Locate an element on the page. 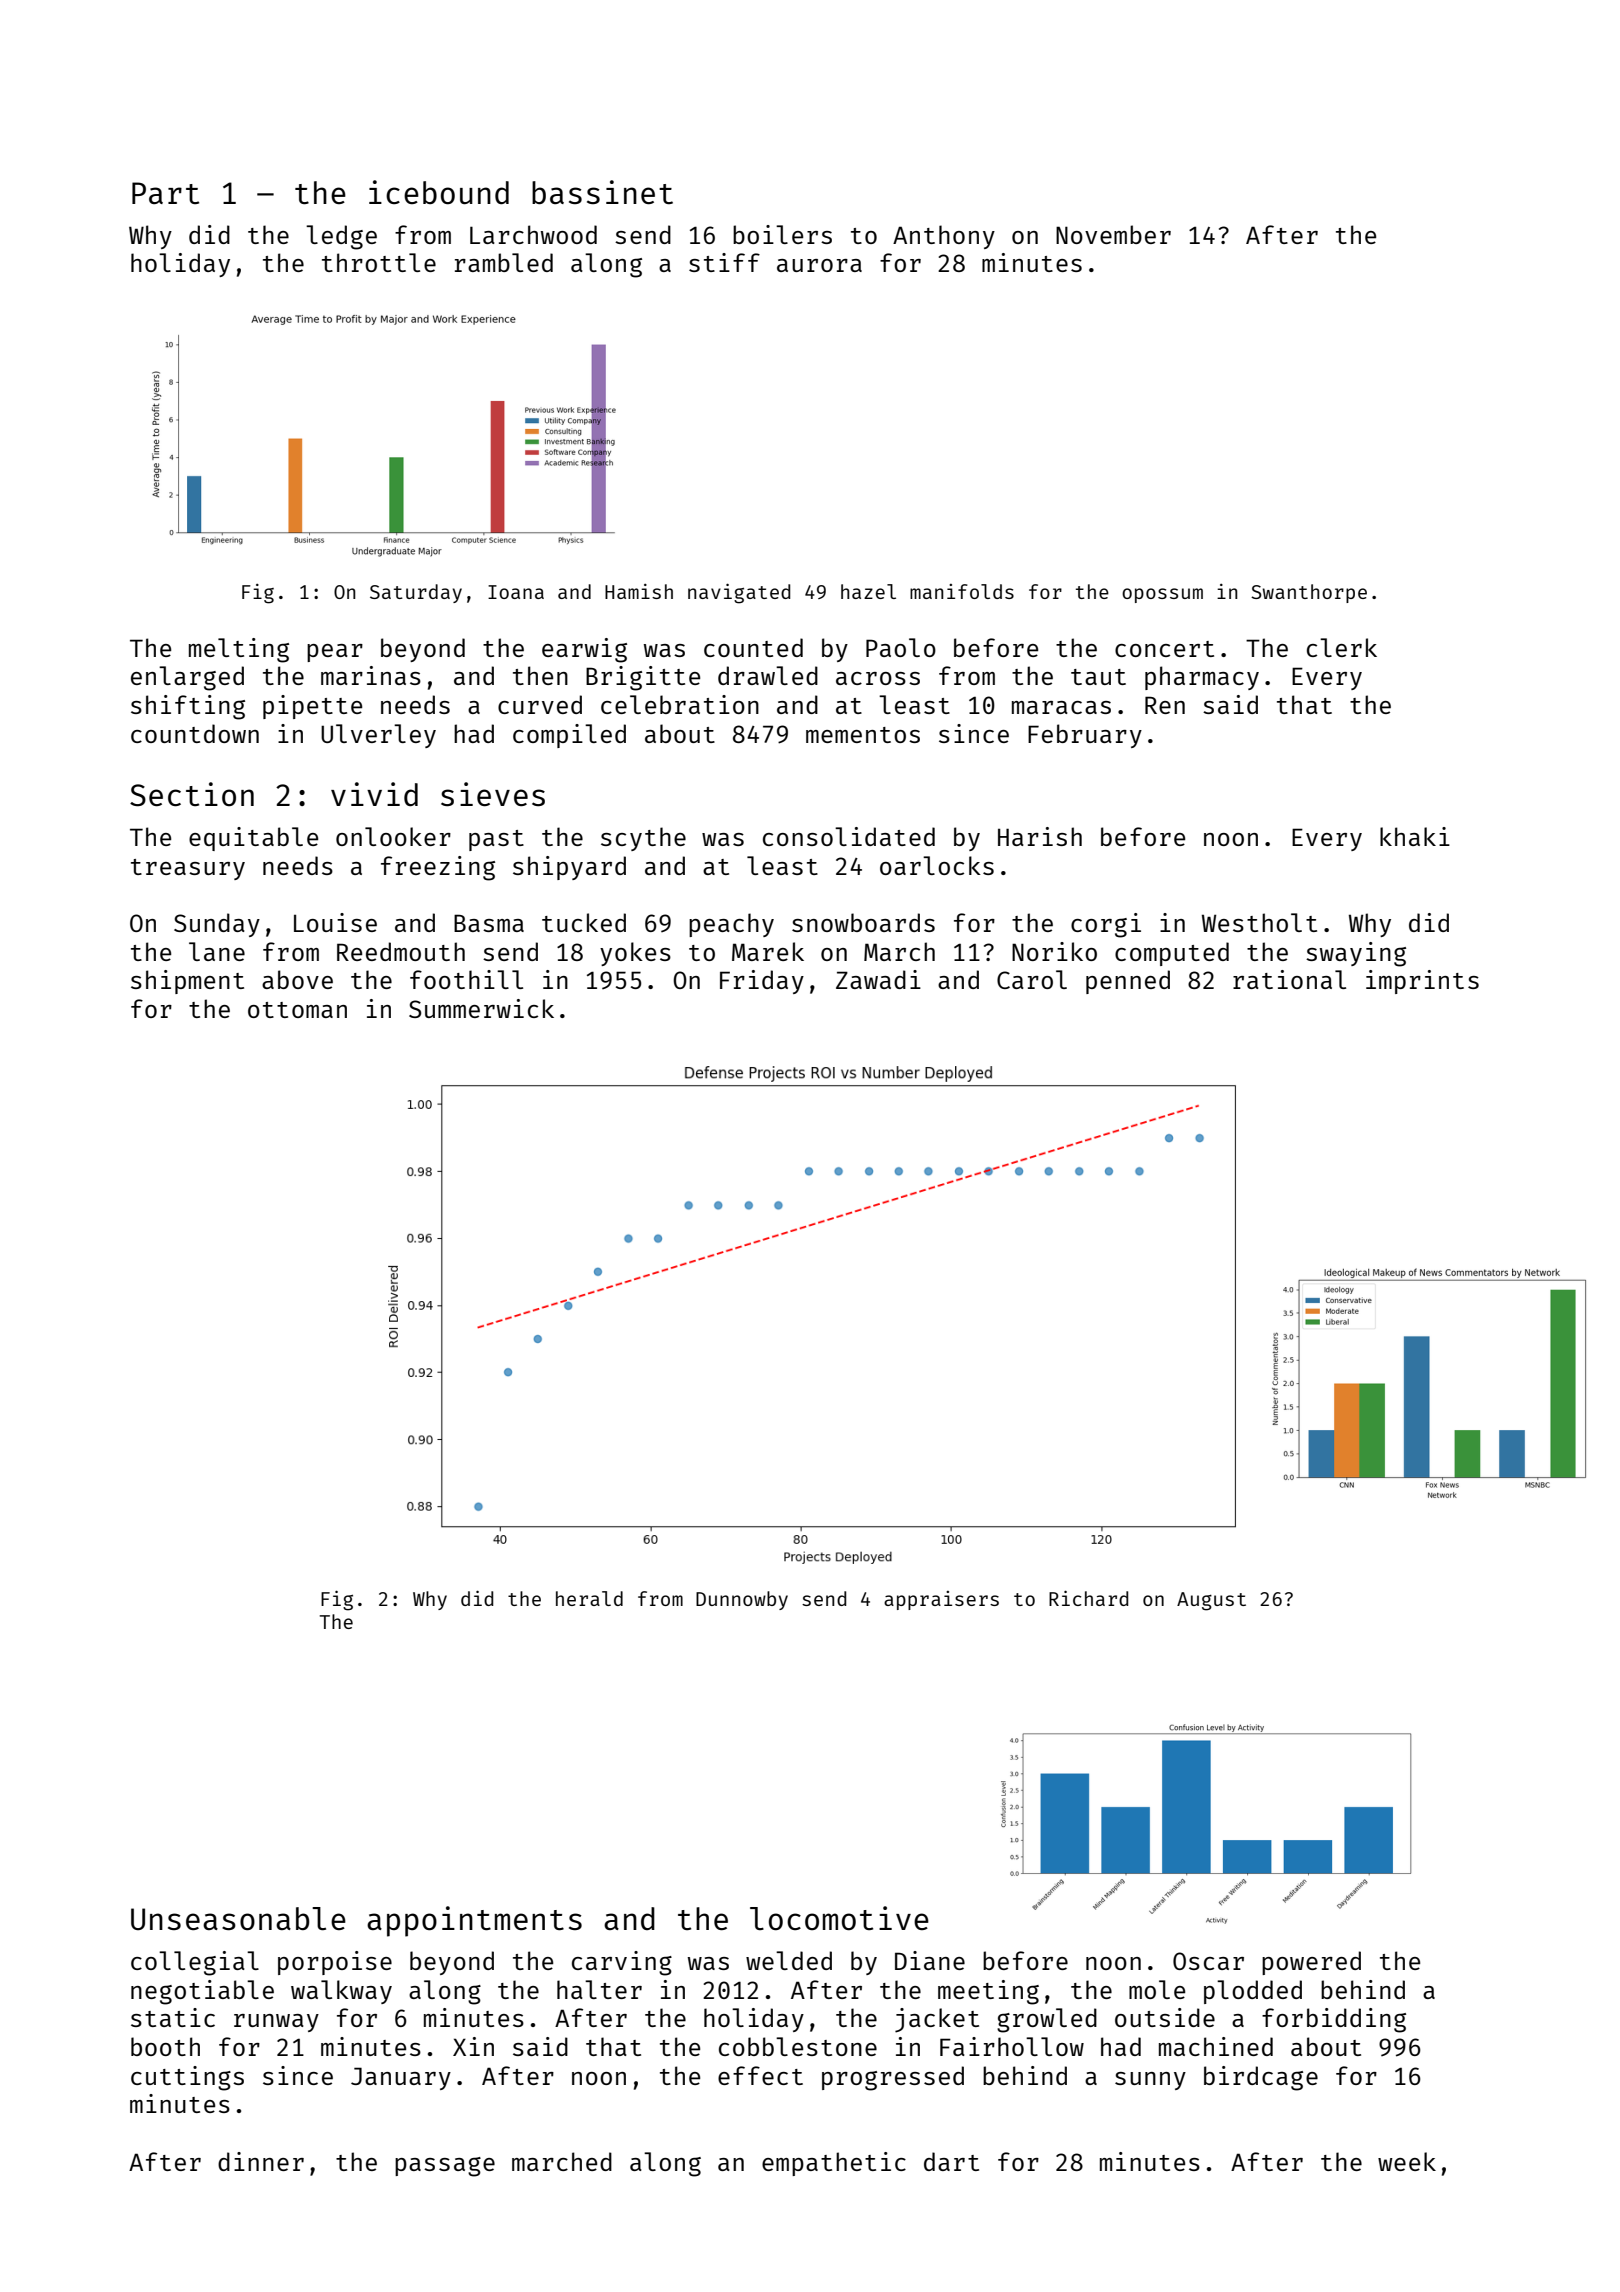 Image resolution: width=1620 pixels, height=2292 pixels. Carol is located at coordinates (1032, 979).
